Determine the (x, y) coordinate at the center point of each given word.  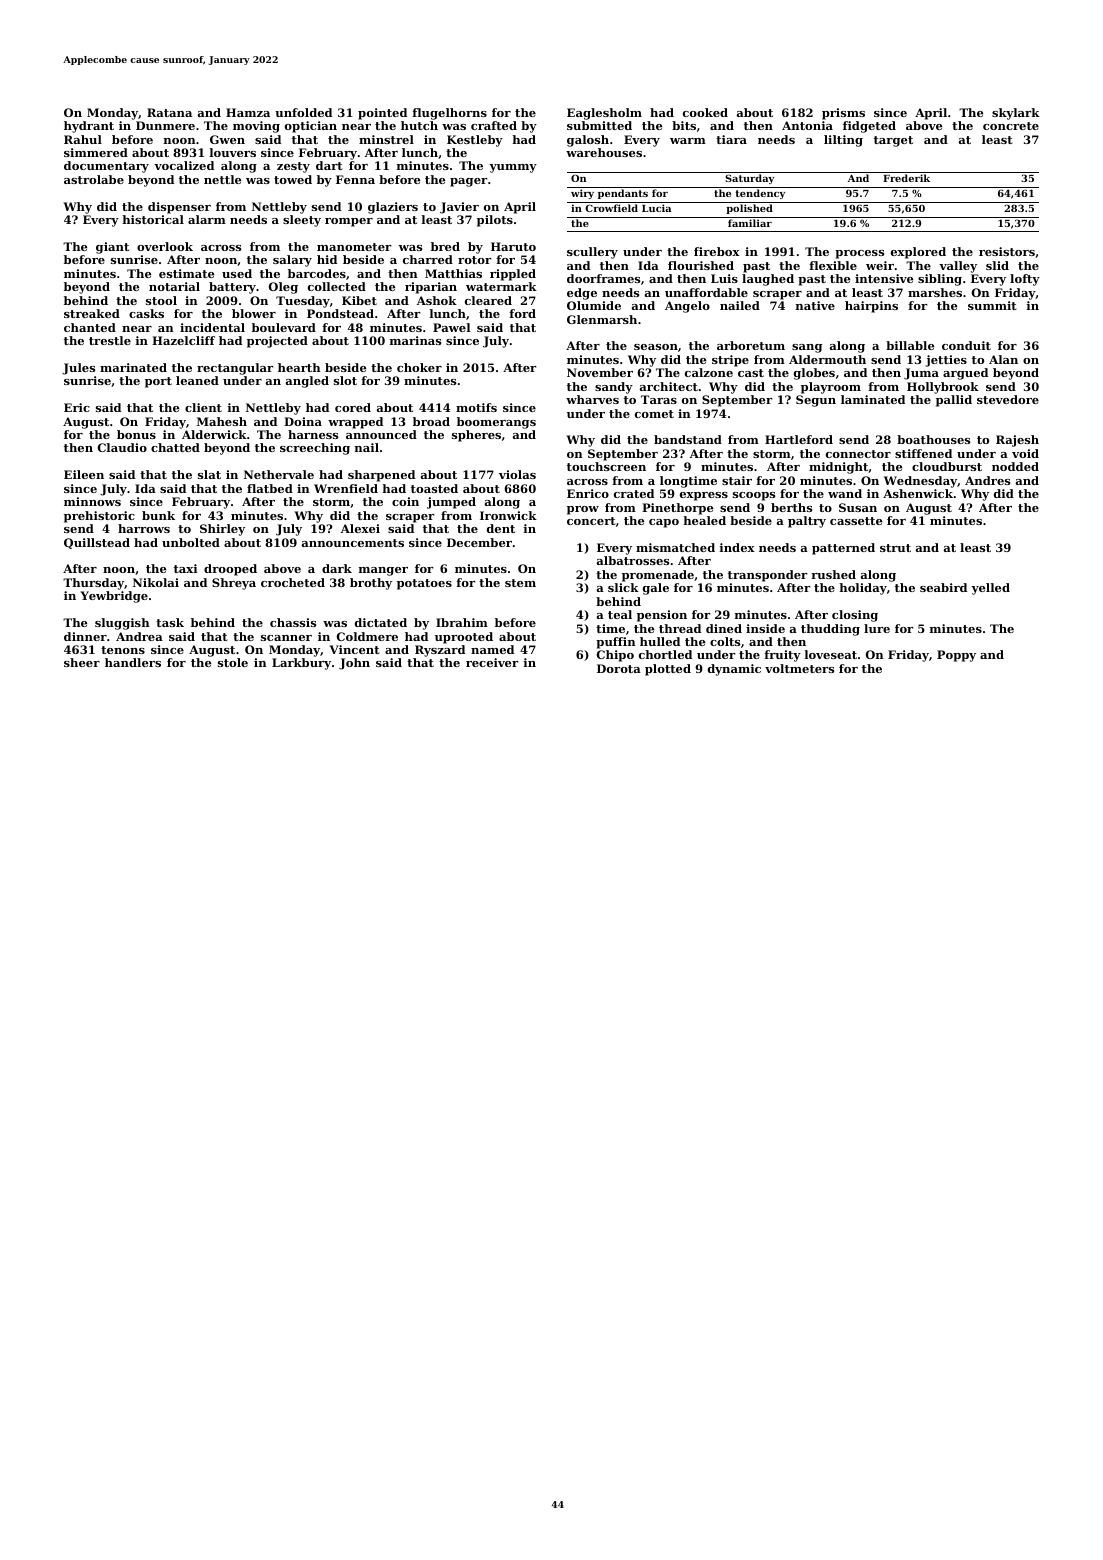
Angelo (687, 307)
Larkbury (301, 664)
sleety (302, 221)
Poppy (956, 656)
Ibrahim (462, 622)
